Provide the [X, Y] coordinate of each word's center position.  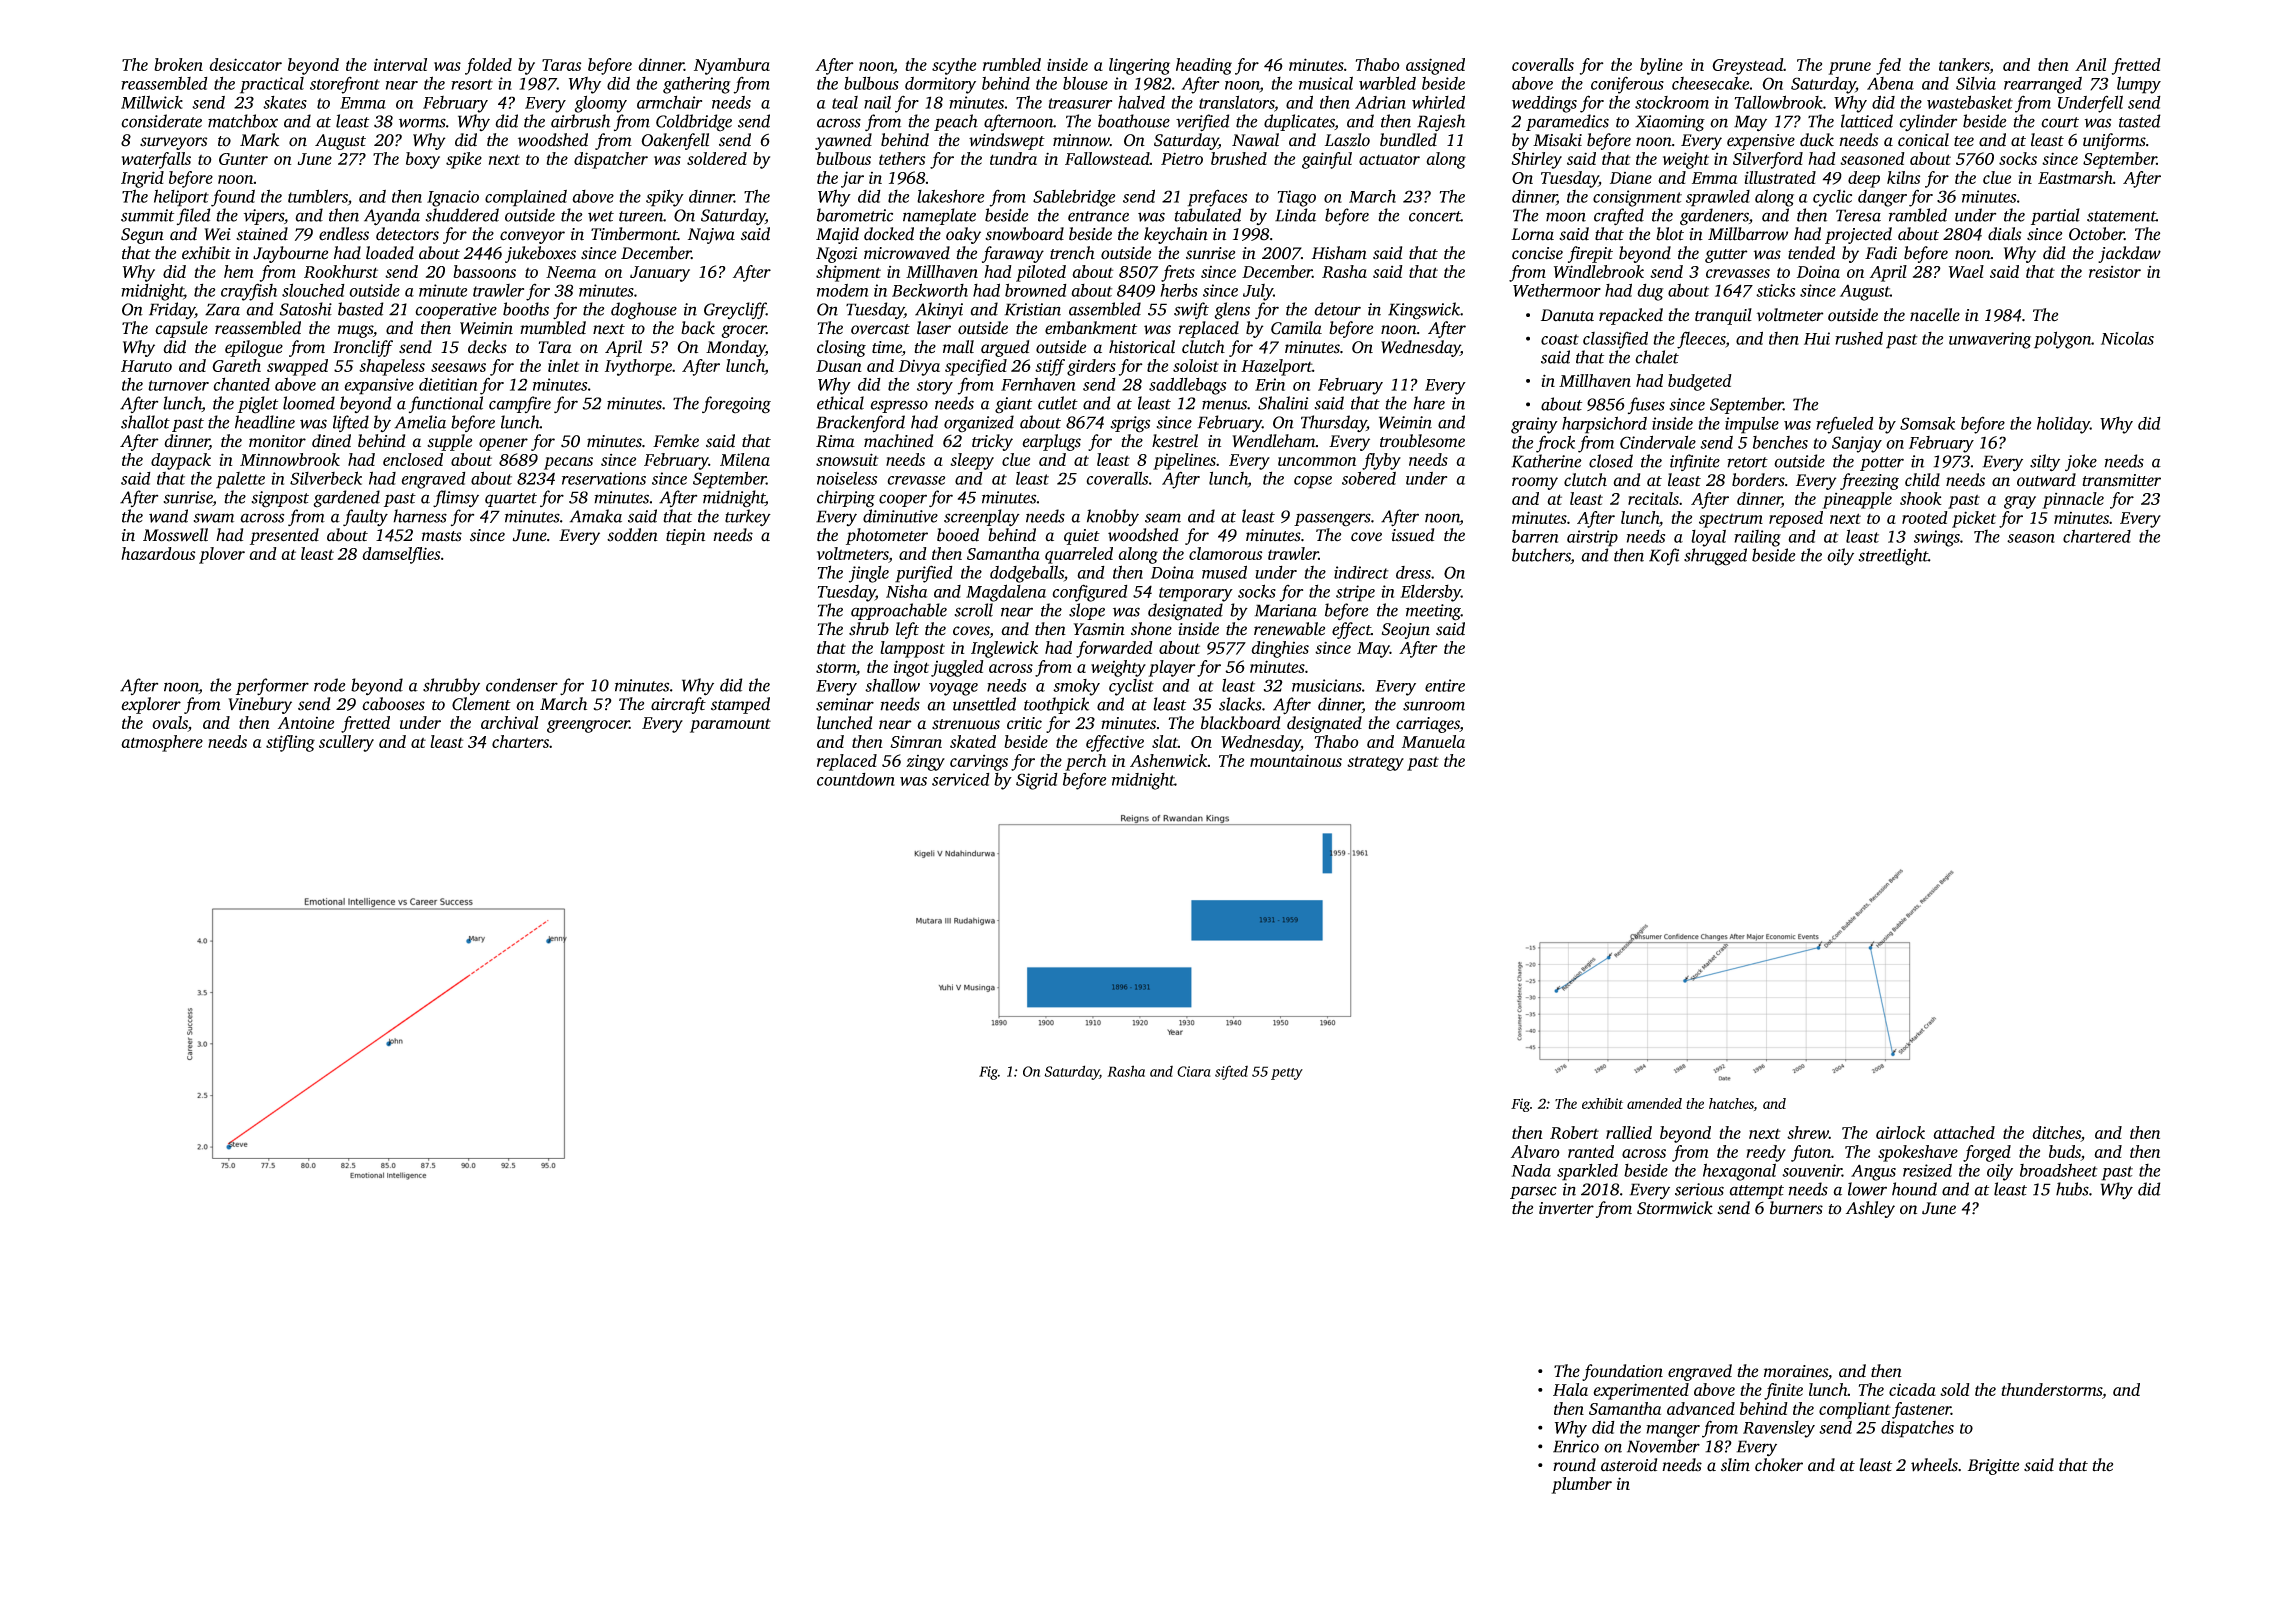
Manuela [1433, 741]
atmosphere [162, 743]
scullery [346, 743]
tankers [1964, 66]
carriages [1428, 725]
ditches [2056, 1134]
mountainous [1296, 760]
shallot [145, 422]
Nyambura [732, 66]
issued [1413, 535]
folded [488, 66]
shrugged [1715, 557]
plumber [1581, 1485]
